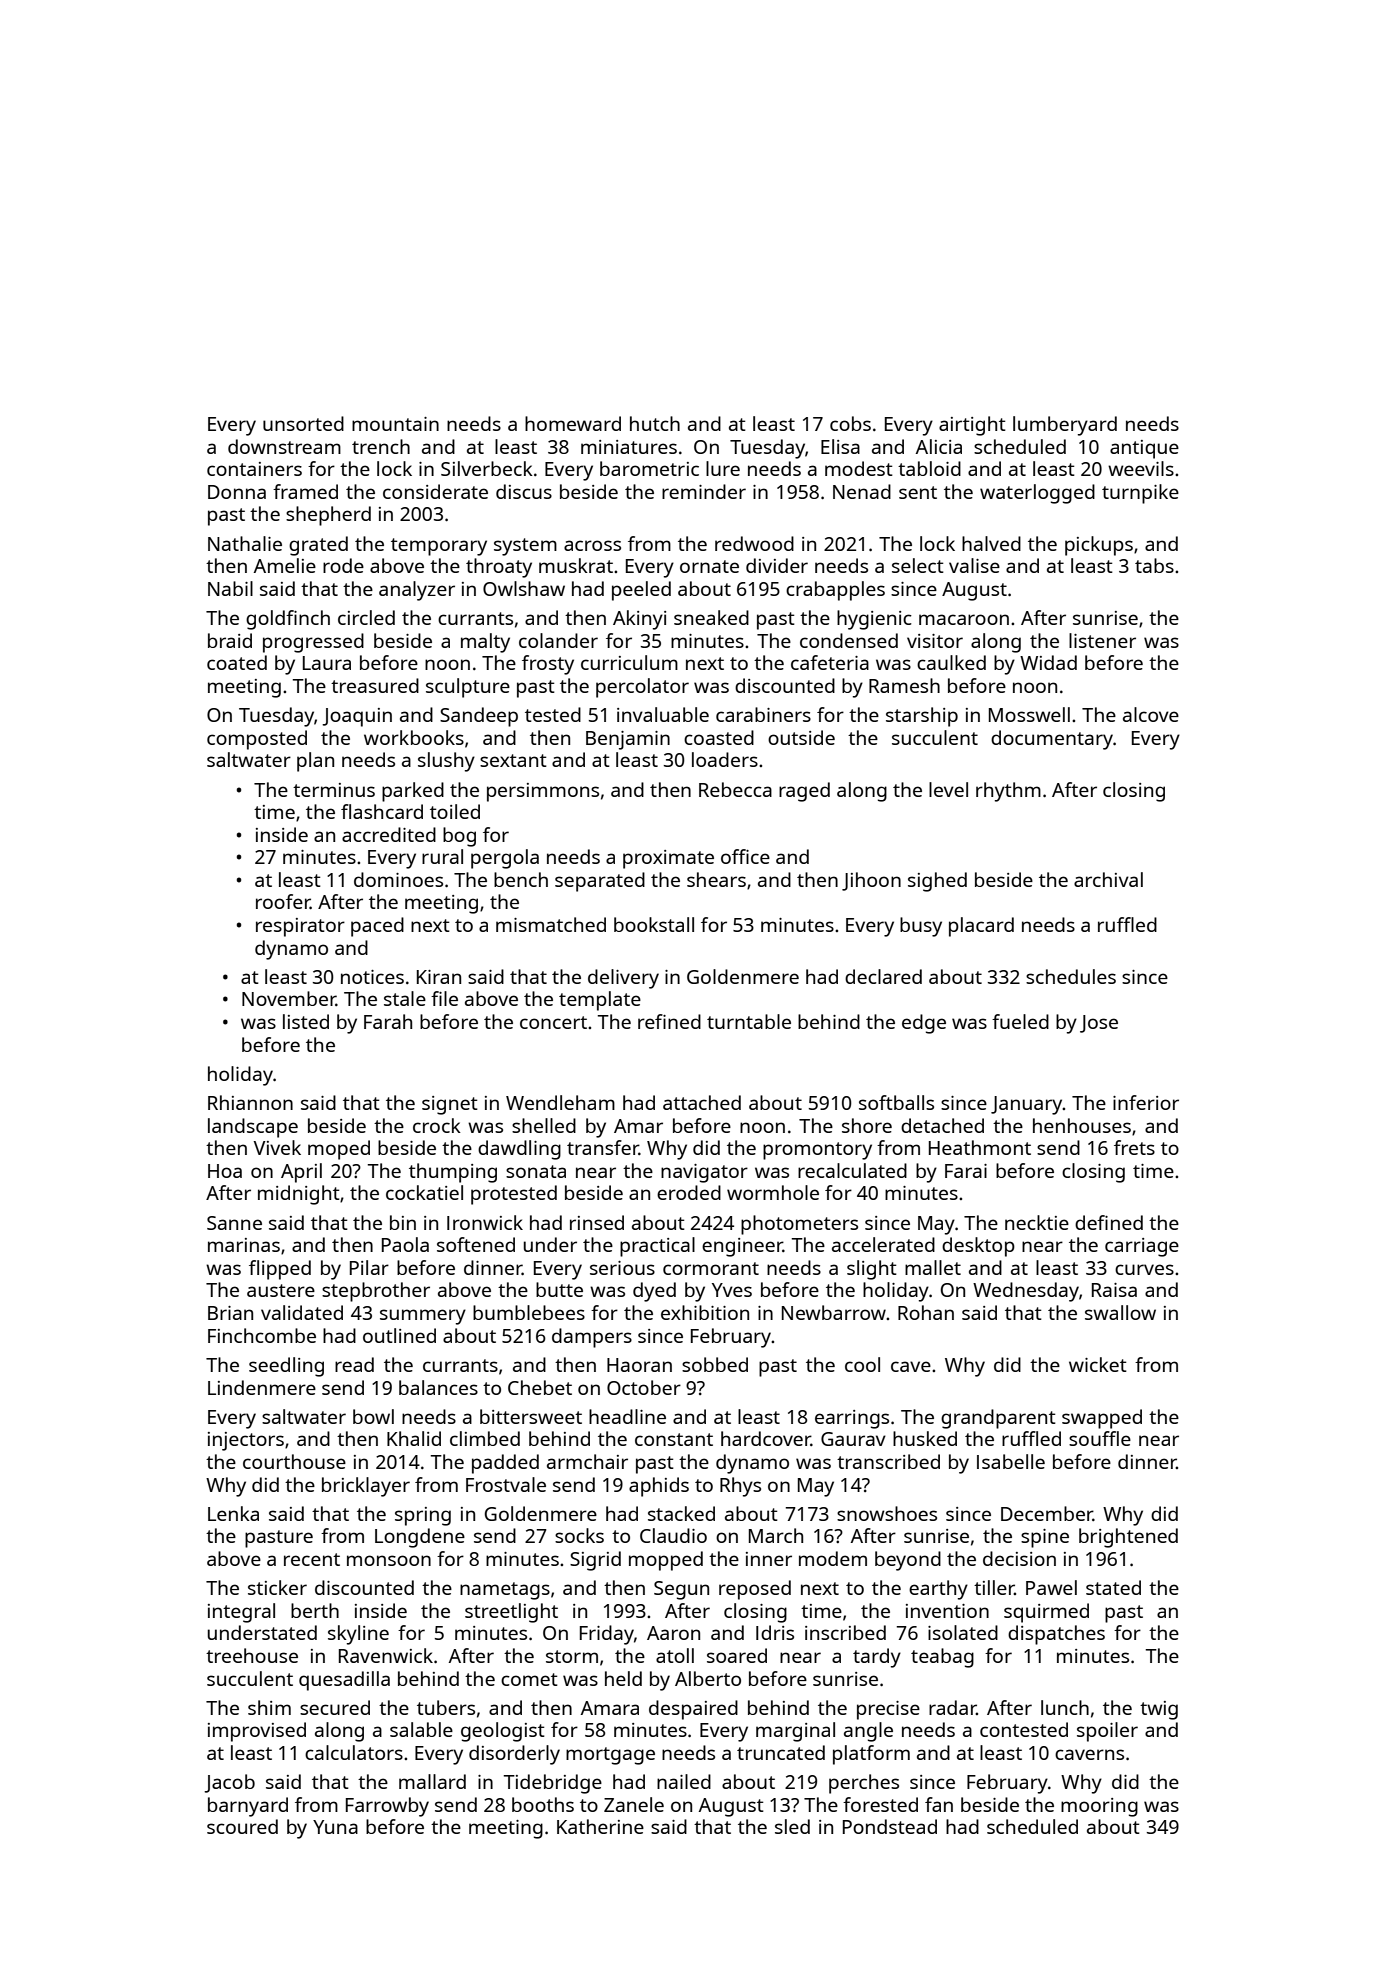 The image size is (1386, 1969). What do you see at coordinates (1134, 1147) in the document?
I see `frets` at bounding box center [1134, 1147].
